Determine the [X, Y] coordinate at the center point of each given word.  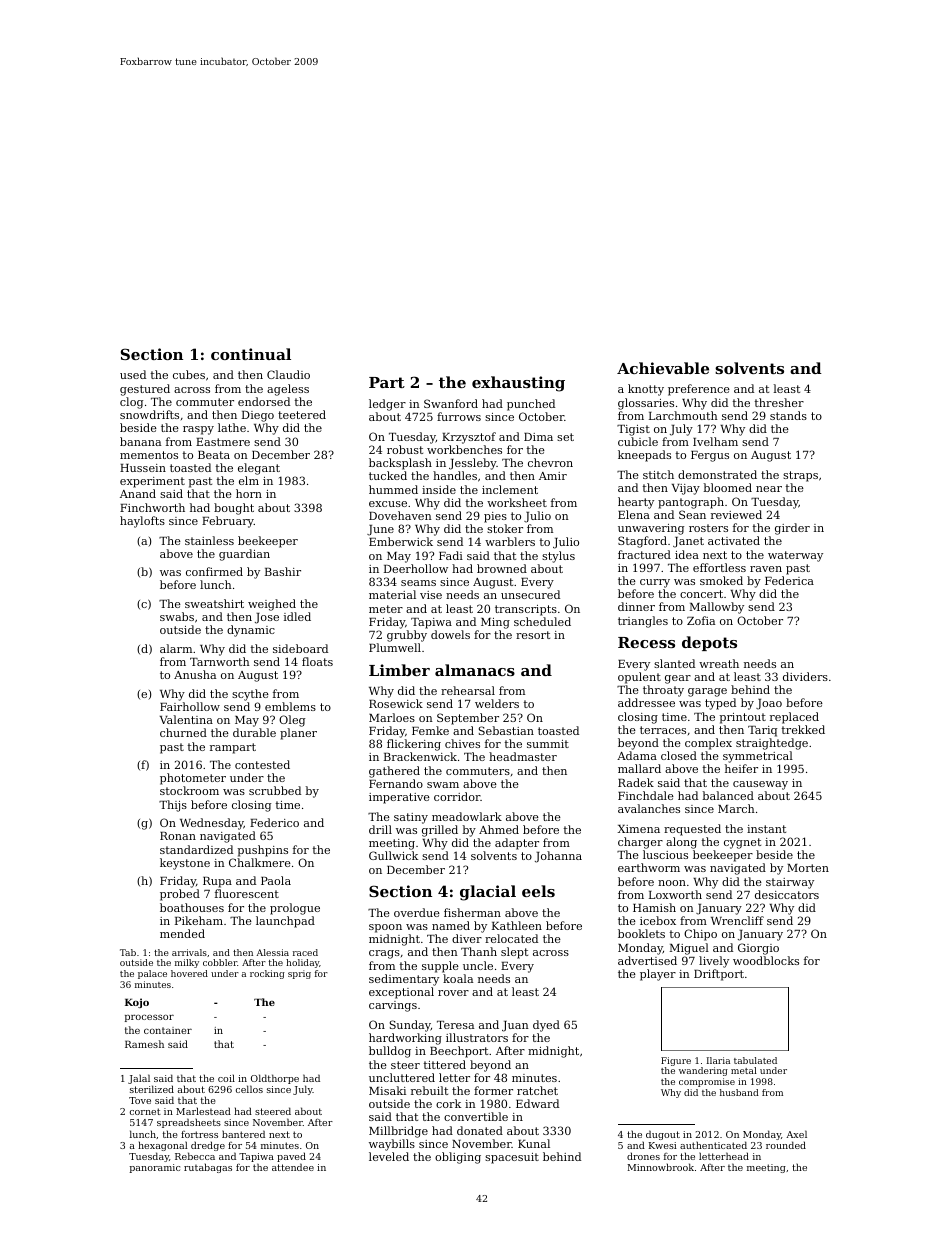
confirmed [214, 571]
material [392, 594]
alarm [176, 648]
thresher [779, 402]
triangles [643, 622]
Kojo [137, 1003]
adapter [517, 844]
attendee [293, 1167]
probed [180, 895]
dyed [546, 1026]
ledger [387, 405]
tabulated [755, 1060]
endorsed [264, 401]
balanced [728, 795]
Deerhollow [416, 568]
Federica [789, 580]
